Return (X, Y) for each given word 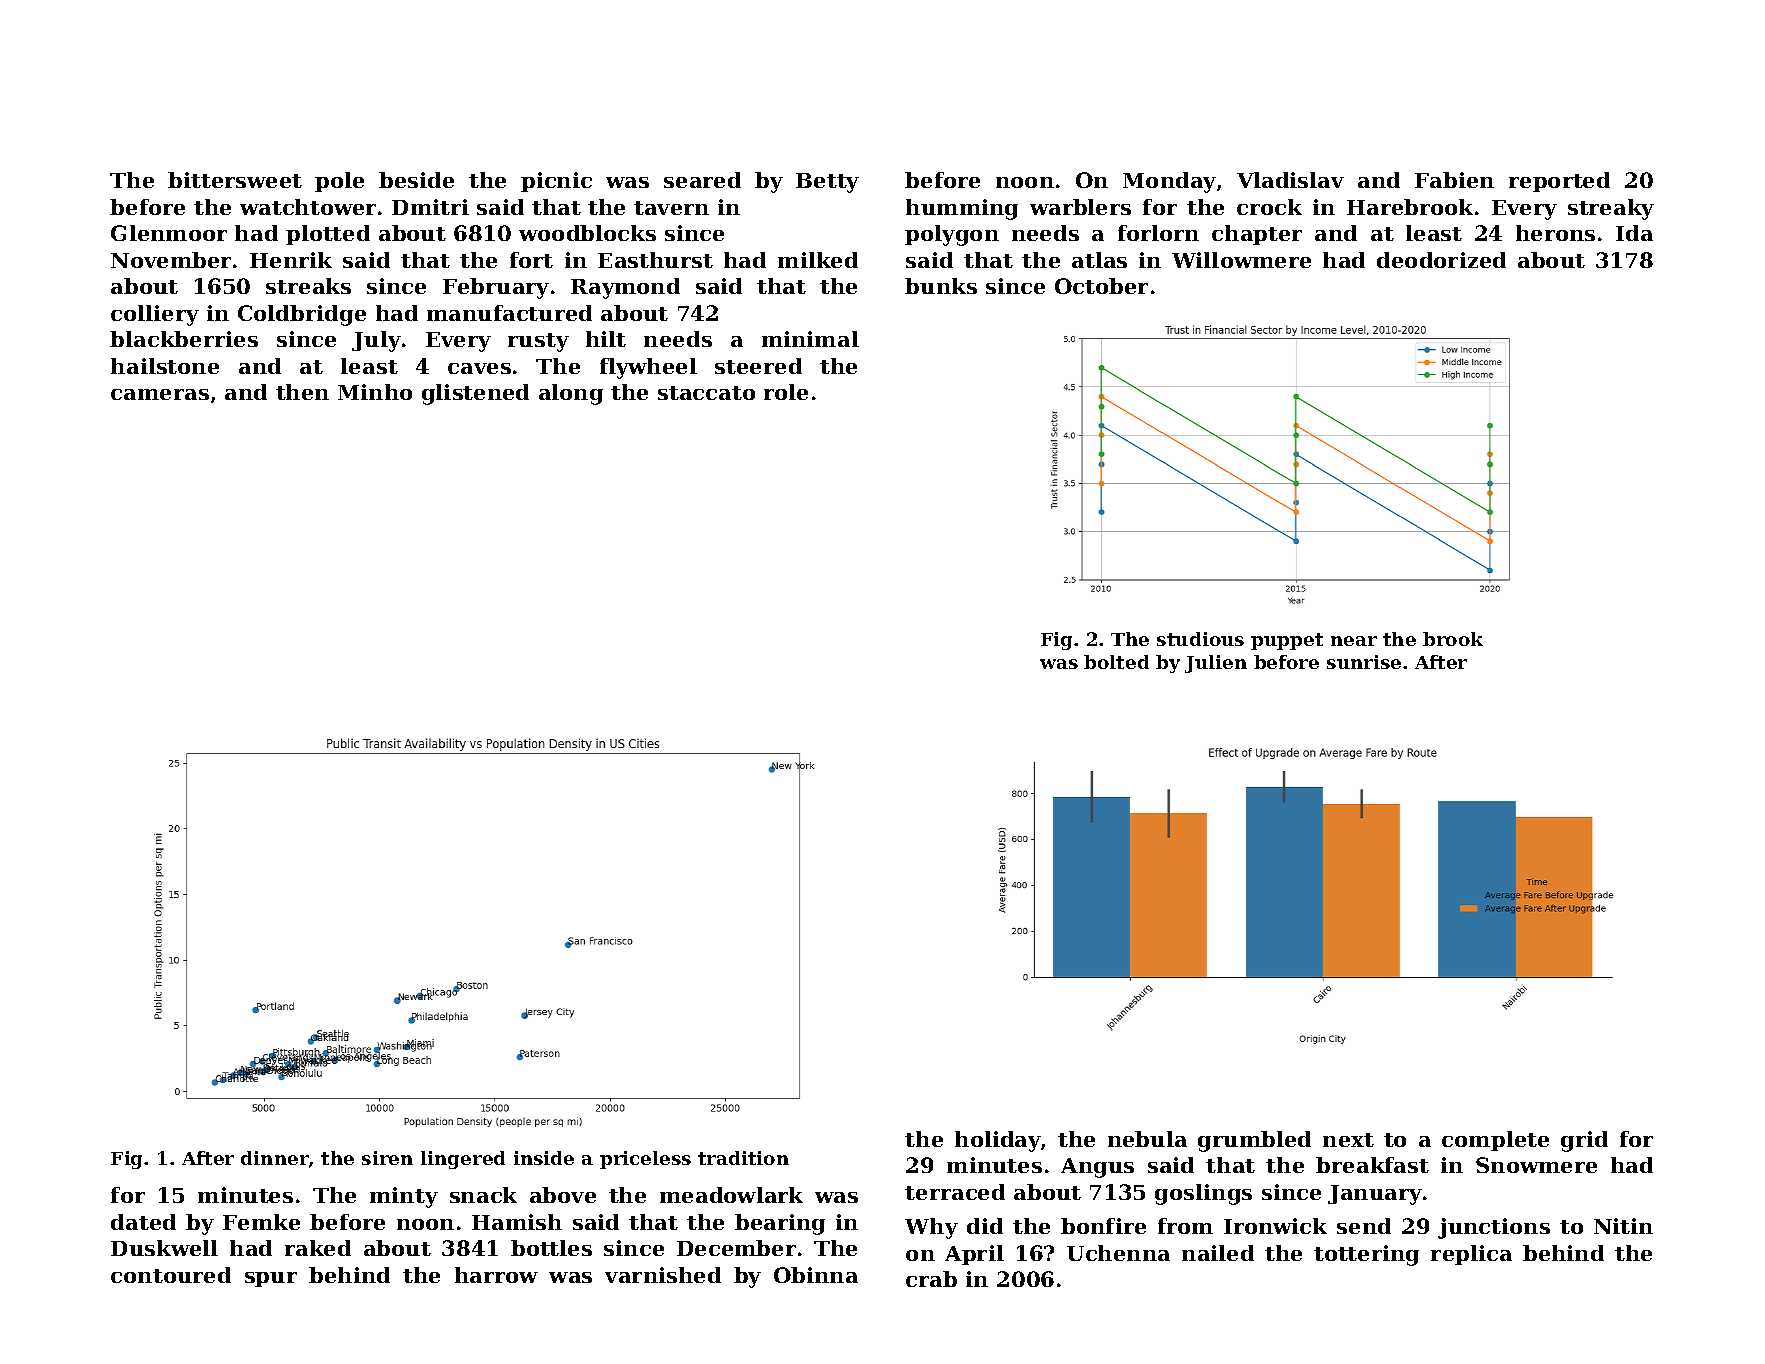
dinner (275, 1158)
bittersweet (235, 180)
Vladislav (1290, 180)
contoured (171, 1275)
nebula (1147, 1139)
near (1354, 641)
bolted (1116, 662)
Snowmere (1536, 1165)
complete (1495, 1141)
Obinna (816, 1275)
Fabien (1454, 180)
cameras (160, 394)
